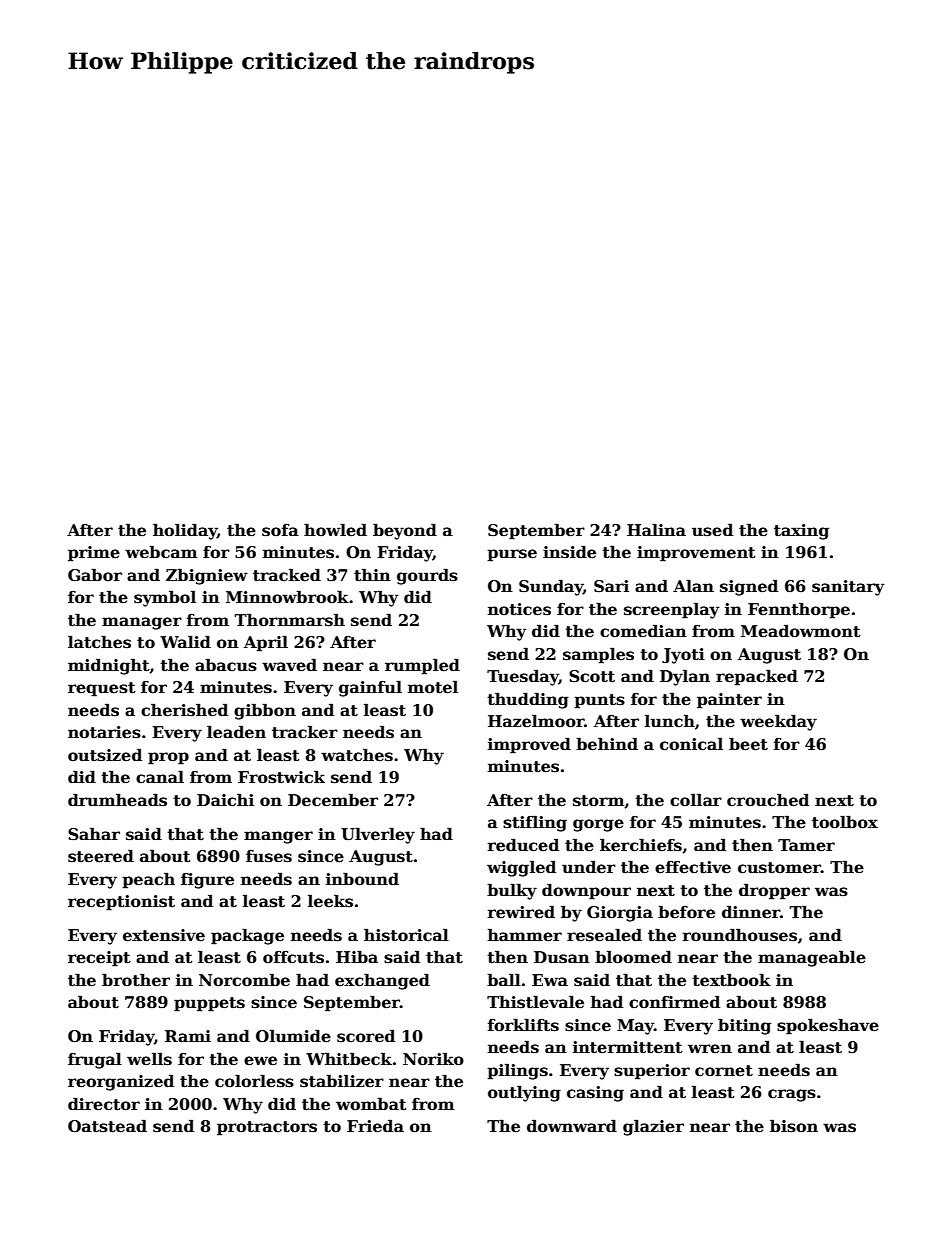 The width and height of the screenshot is (952, 1233). I want to click on used, so click(712, 530).
